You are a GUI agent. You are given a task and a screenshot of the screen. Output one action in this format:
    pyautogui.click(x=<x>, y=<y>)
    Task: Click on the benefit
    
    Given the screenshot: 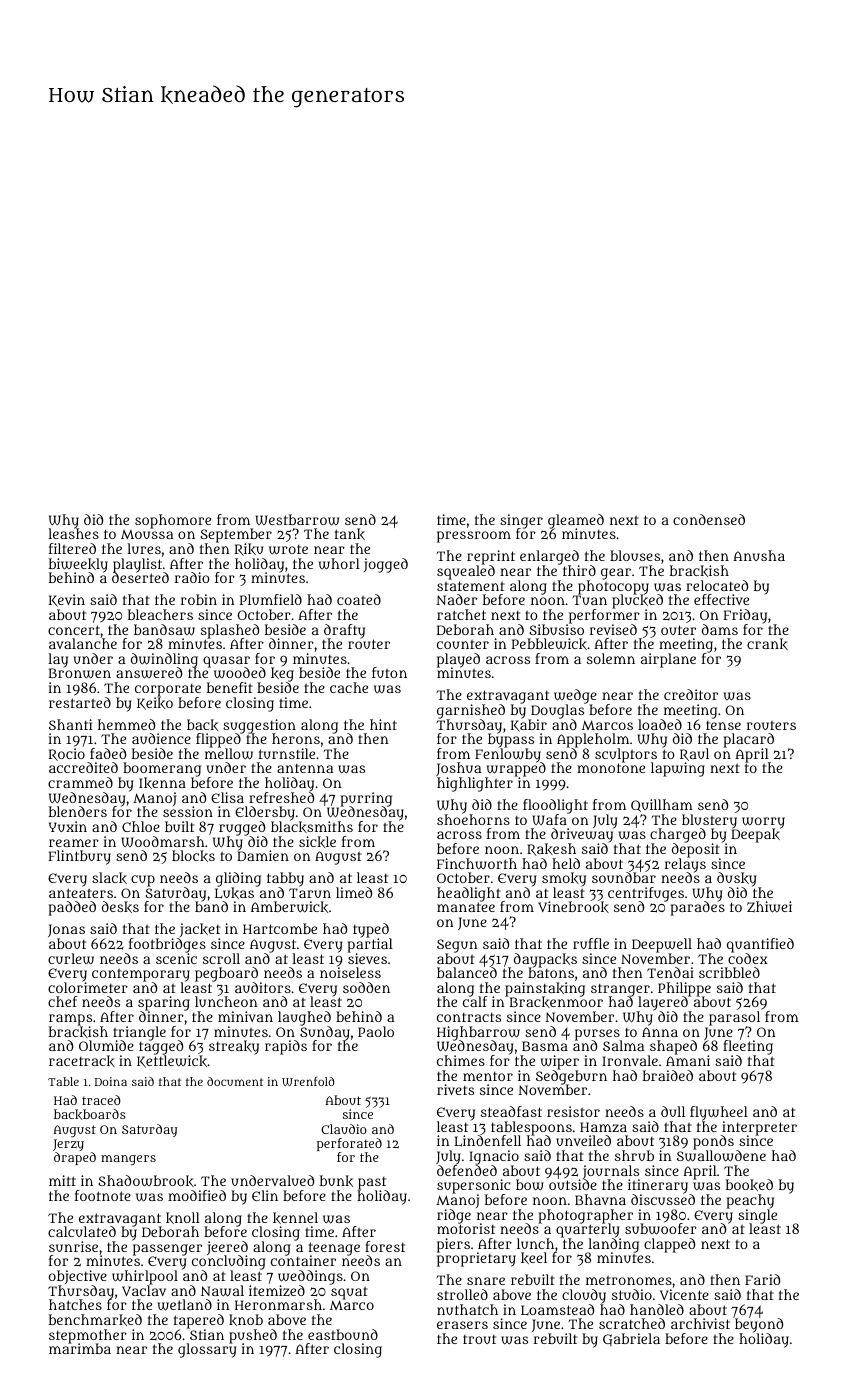 What is the action you would take?
    pyautogui.click(x=230, y=687)
